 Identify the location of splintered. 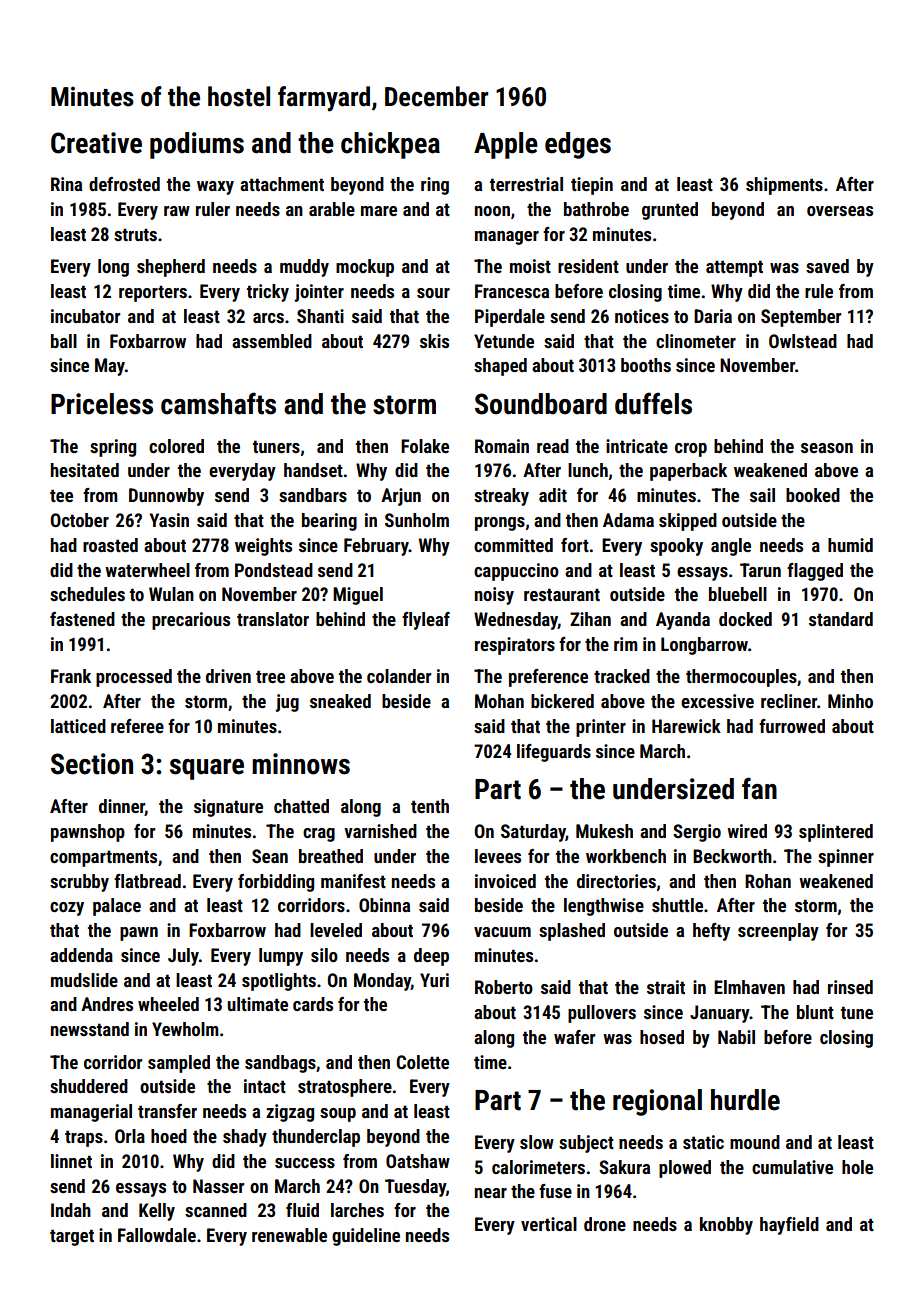
(836, 833).
